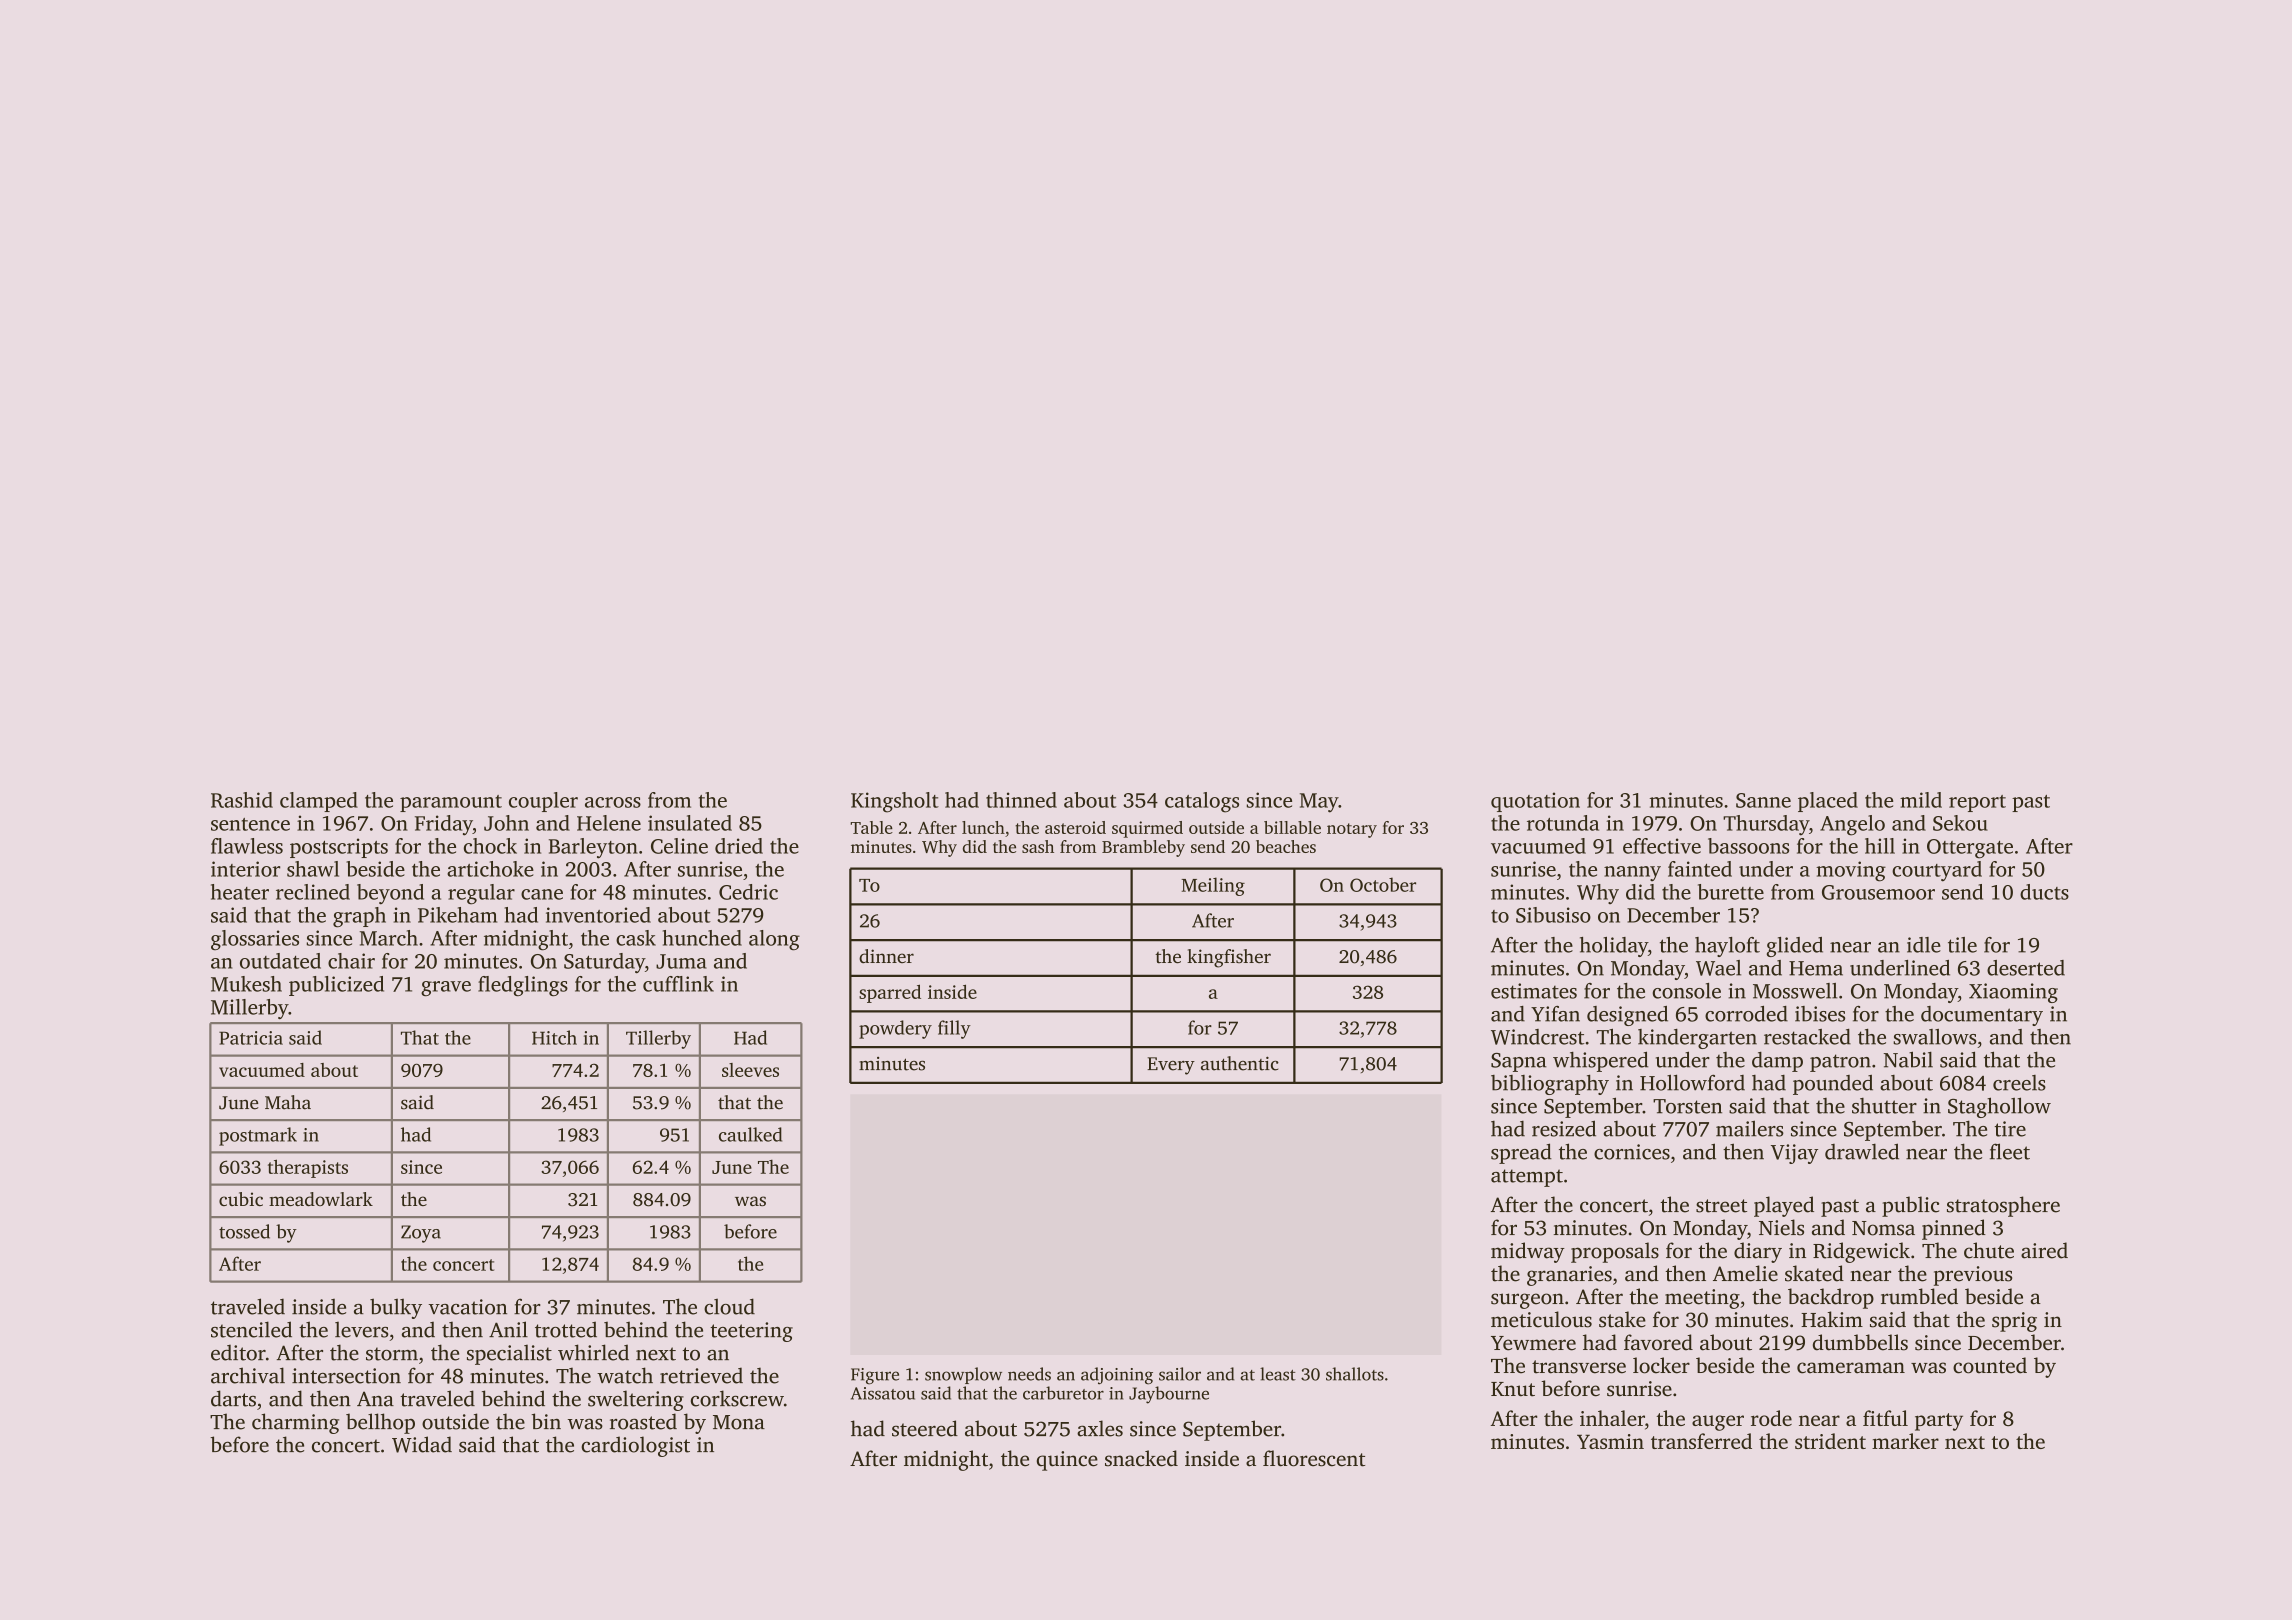 This image has height=1620, width=2292. I want to click on fleet, so click(2010, 1151).
